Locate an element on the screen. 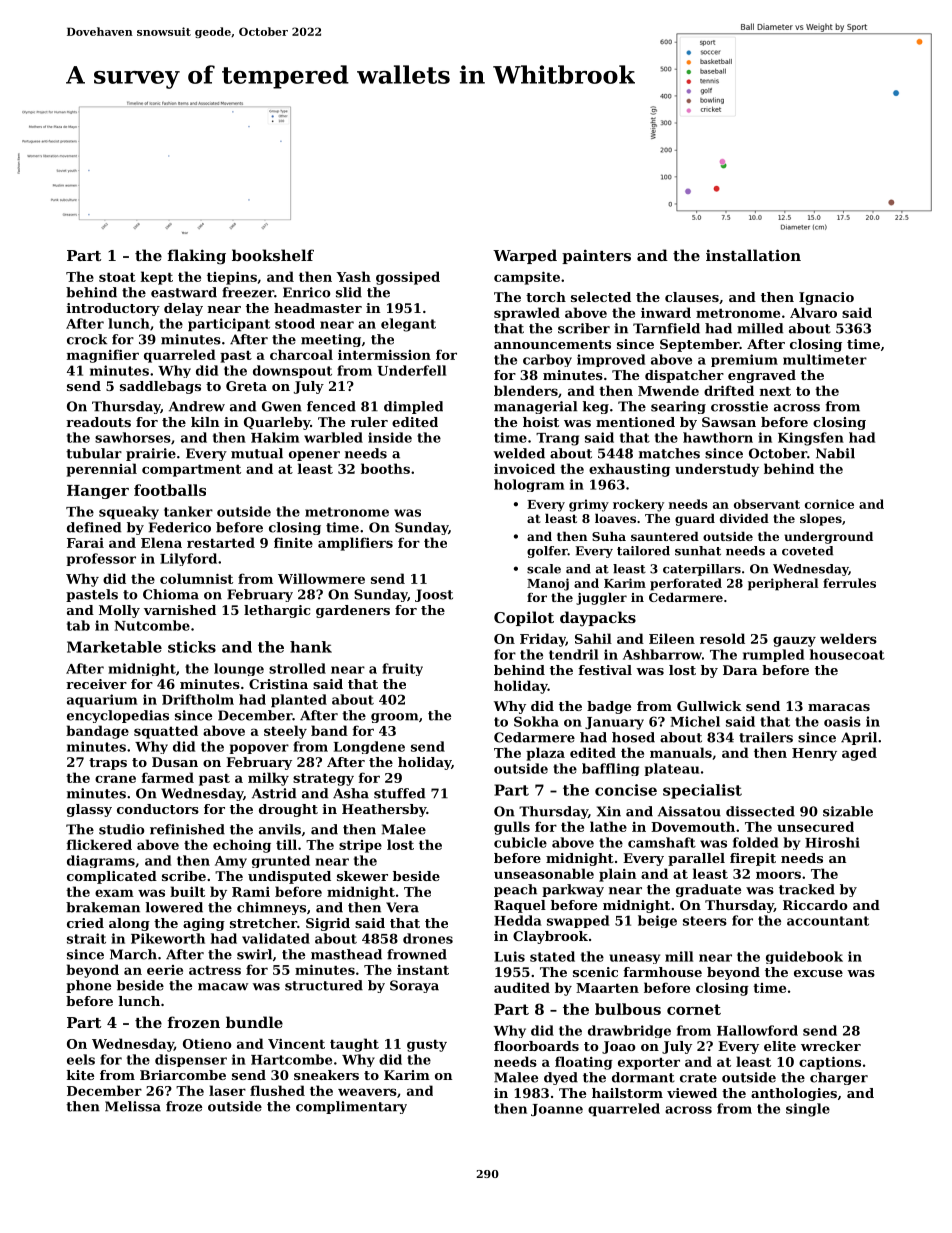  amplifiers is located at coordinates (355, 544).
